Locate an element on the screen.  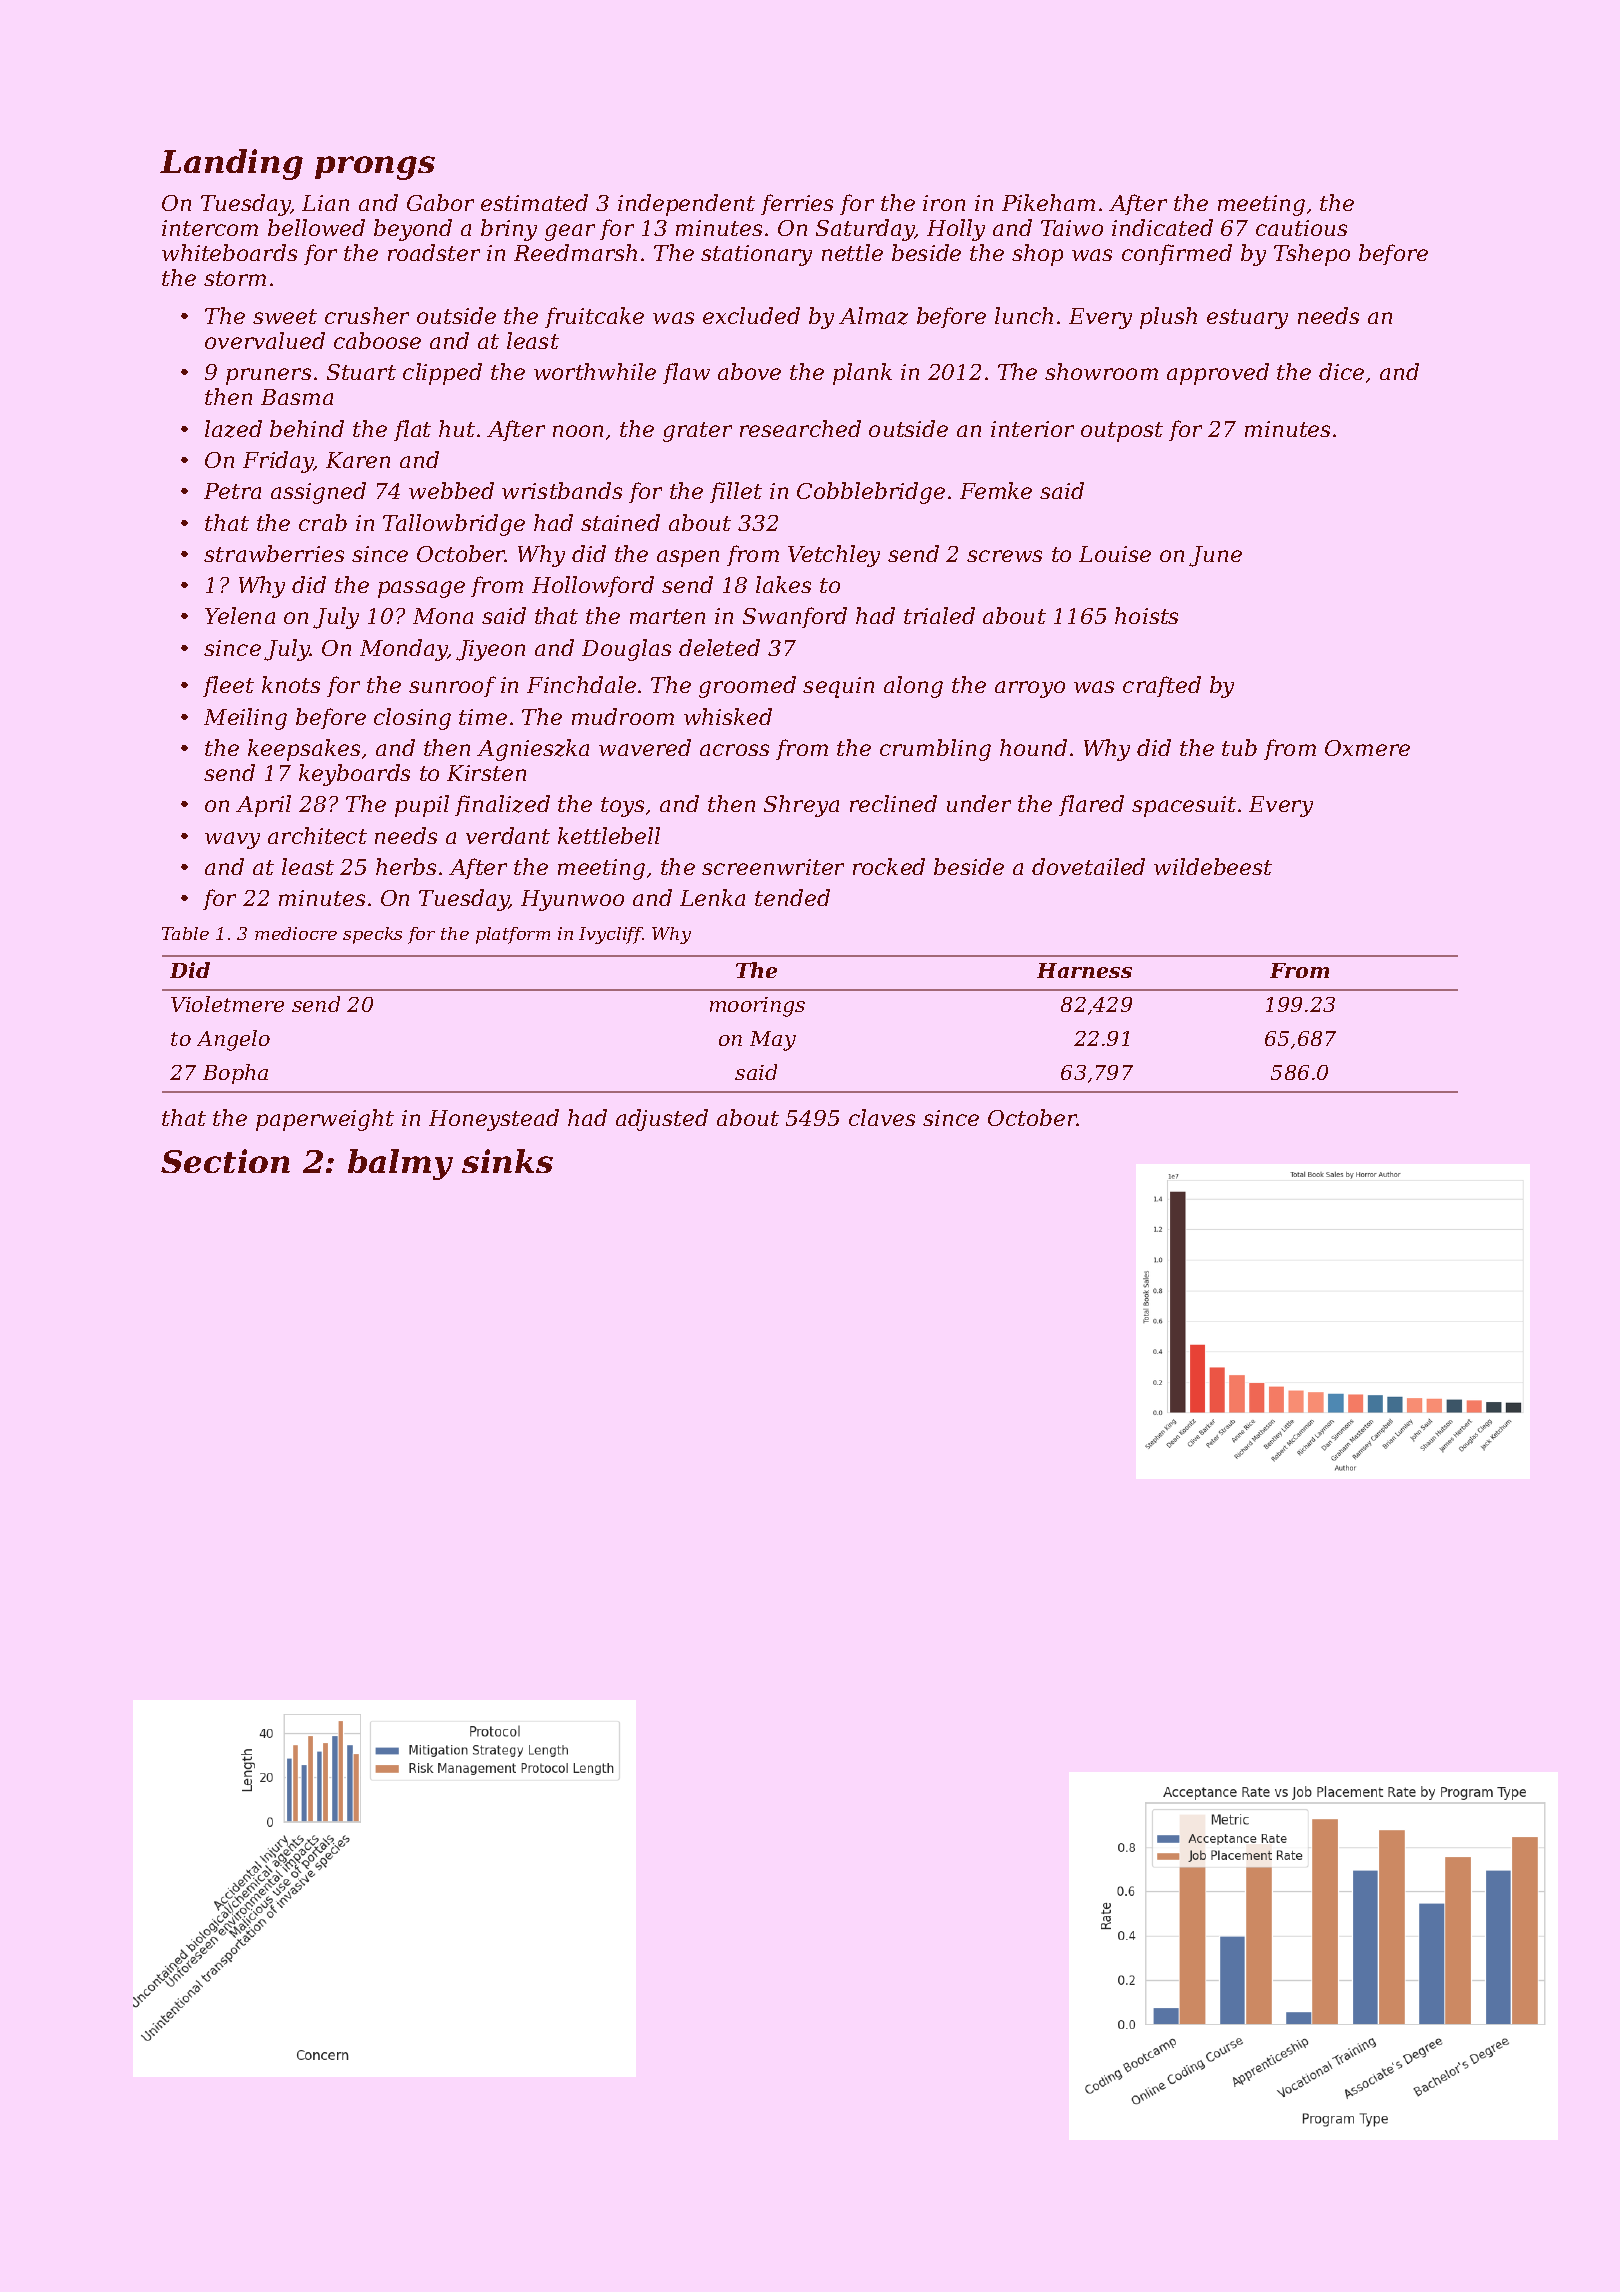
Basma is located at coordinates (297, 397).
